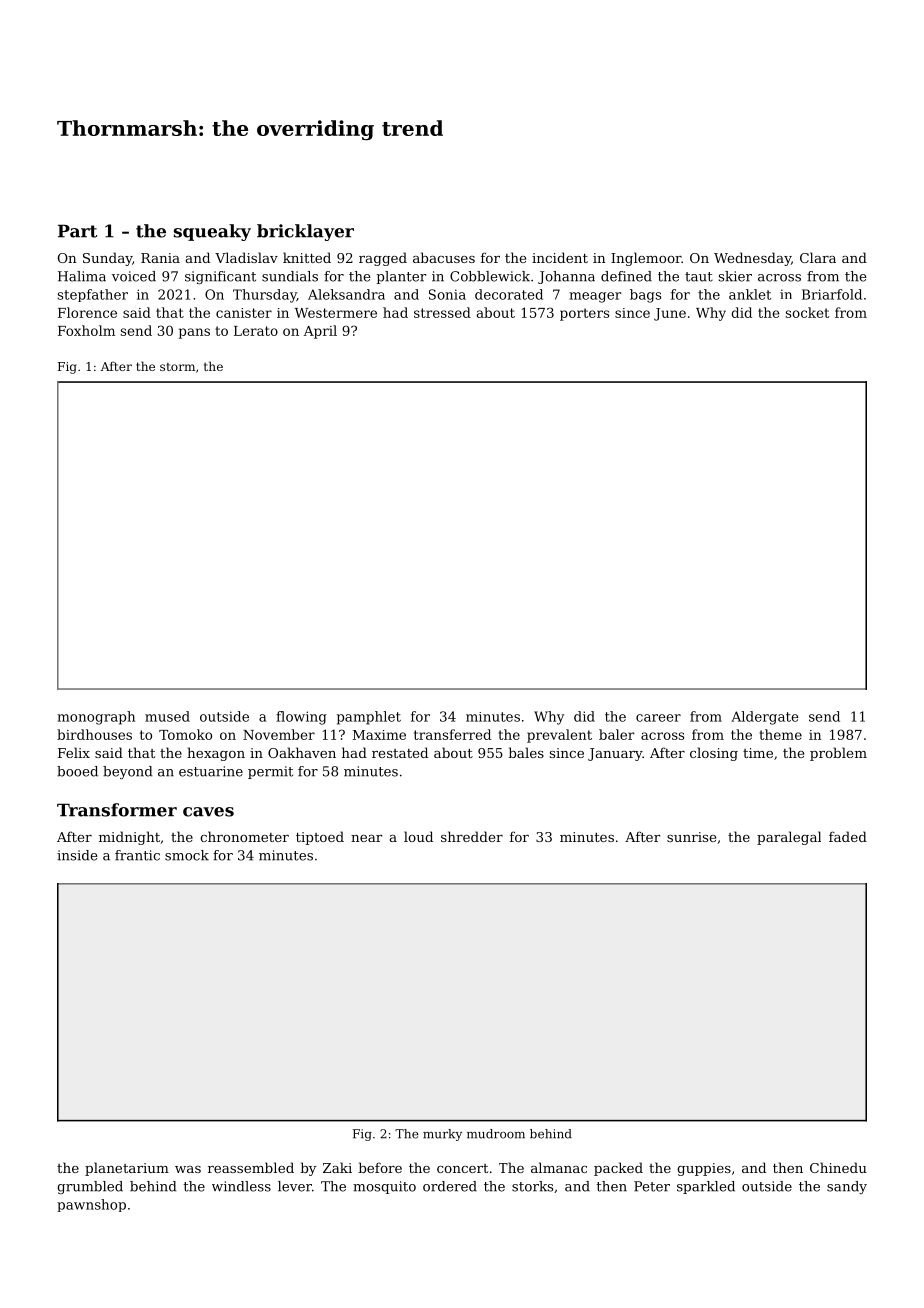  Describe the element at coordinates (208, 812) in the screenshot. I see `caves` at that location.
